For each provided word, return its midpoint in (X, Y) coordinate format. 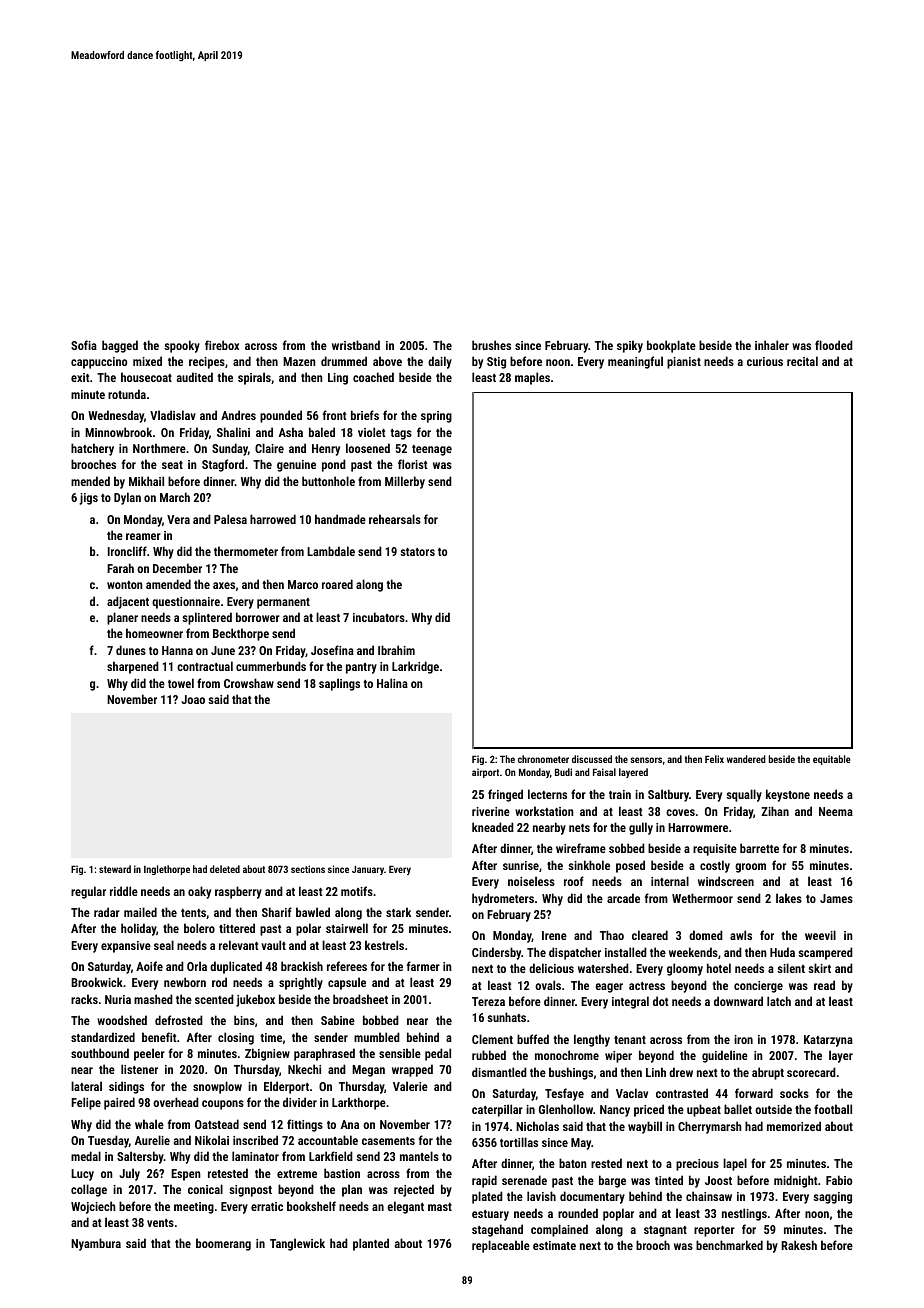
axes (224, 585)
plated (487, 1197)
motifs (357, 891)
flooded (834, 345)
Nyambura (96, 1244)
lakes (789, 898)
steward (115, 869)
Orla (197, 966)
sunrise (521, 865)
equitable (832, 760)
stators (417, 552)
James (836, 898)
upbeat (704, 1110)
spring (436, 417)
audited (195, 377)
